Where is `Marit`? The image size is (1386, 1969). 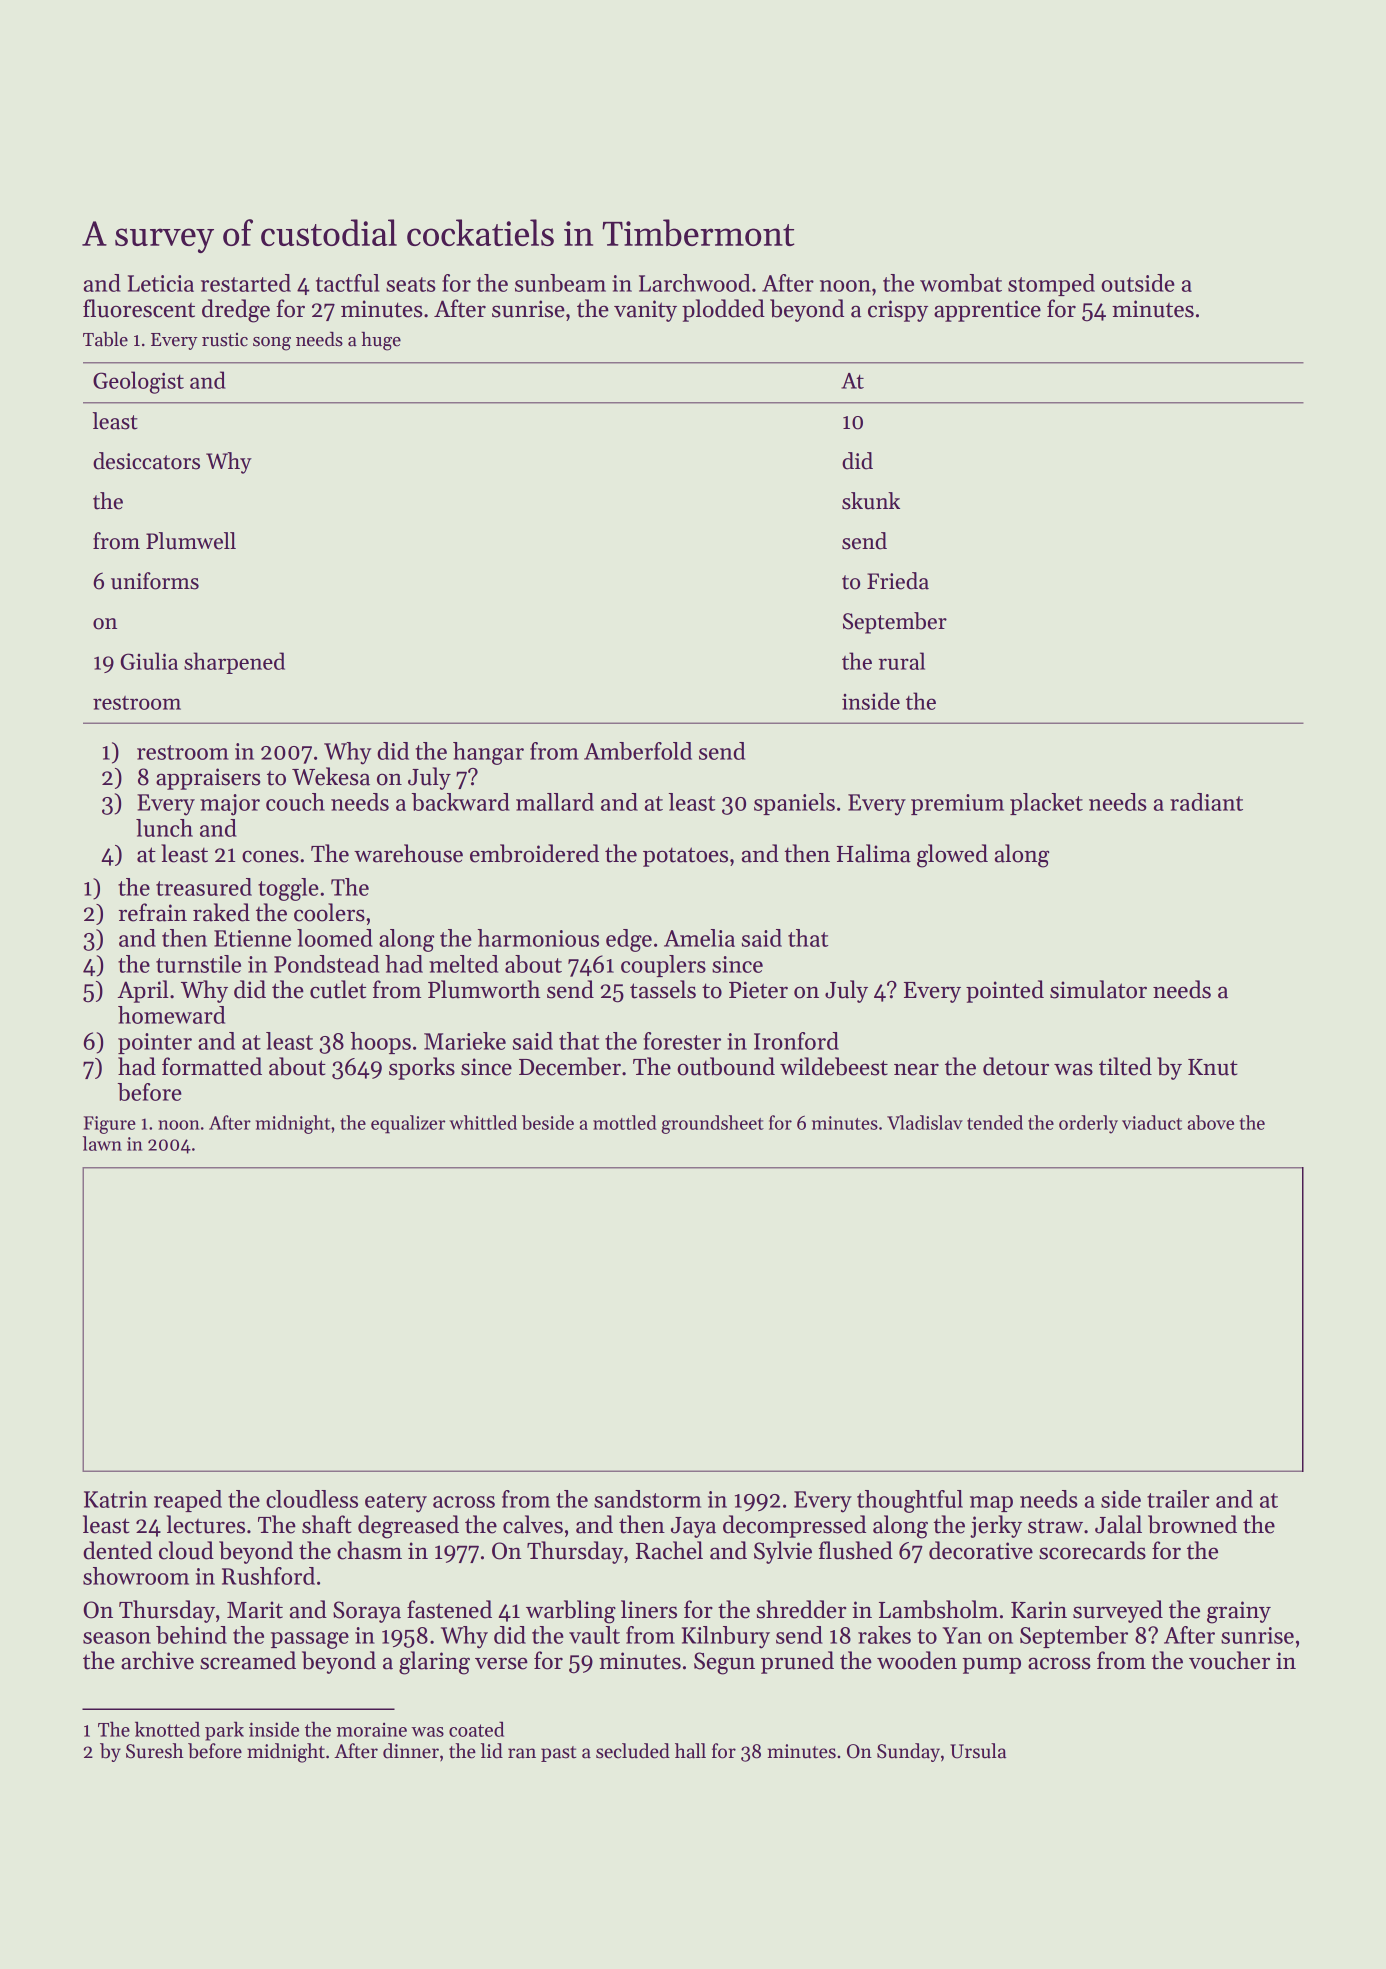
Marit is located at coordinates (255, 1610).
